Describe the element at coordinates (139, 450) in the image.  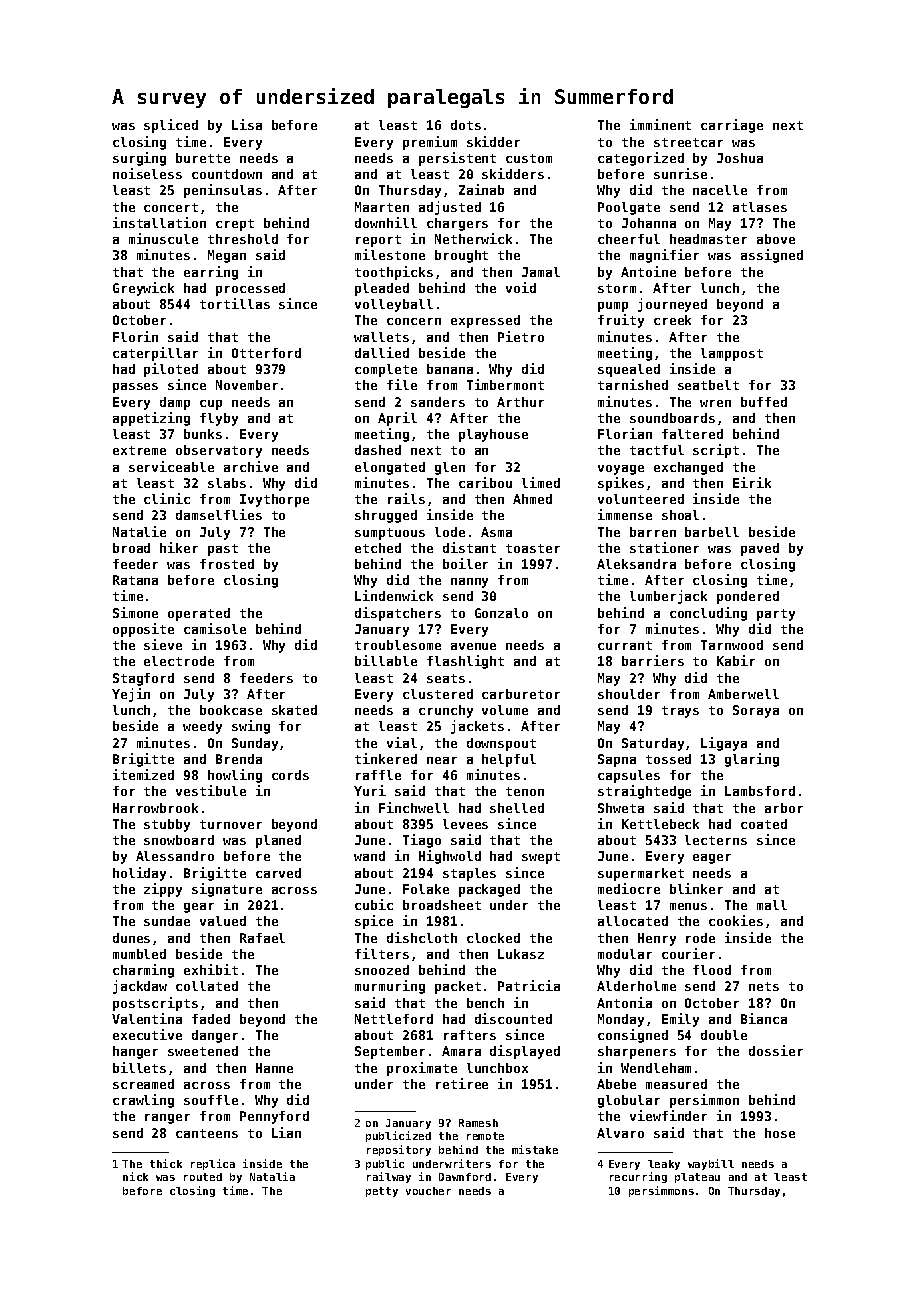
I see `extreme` at that location.
